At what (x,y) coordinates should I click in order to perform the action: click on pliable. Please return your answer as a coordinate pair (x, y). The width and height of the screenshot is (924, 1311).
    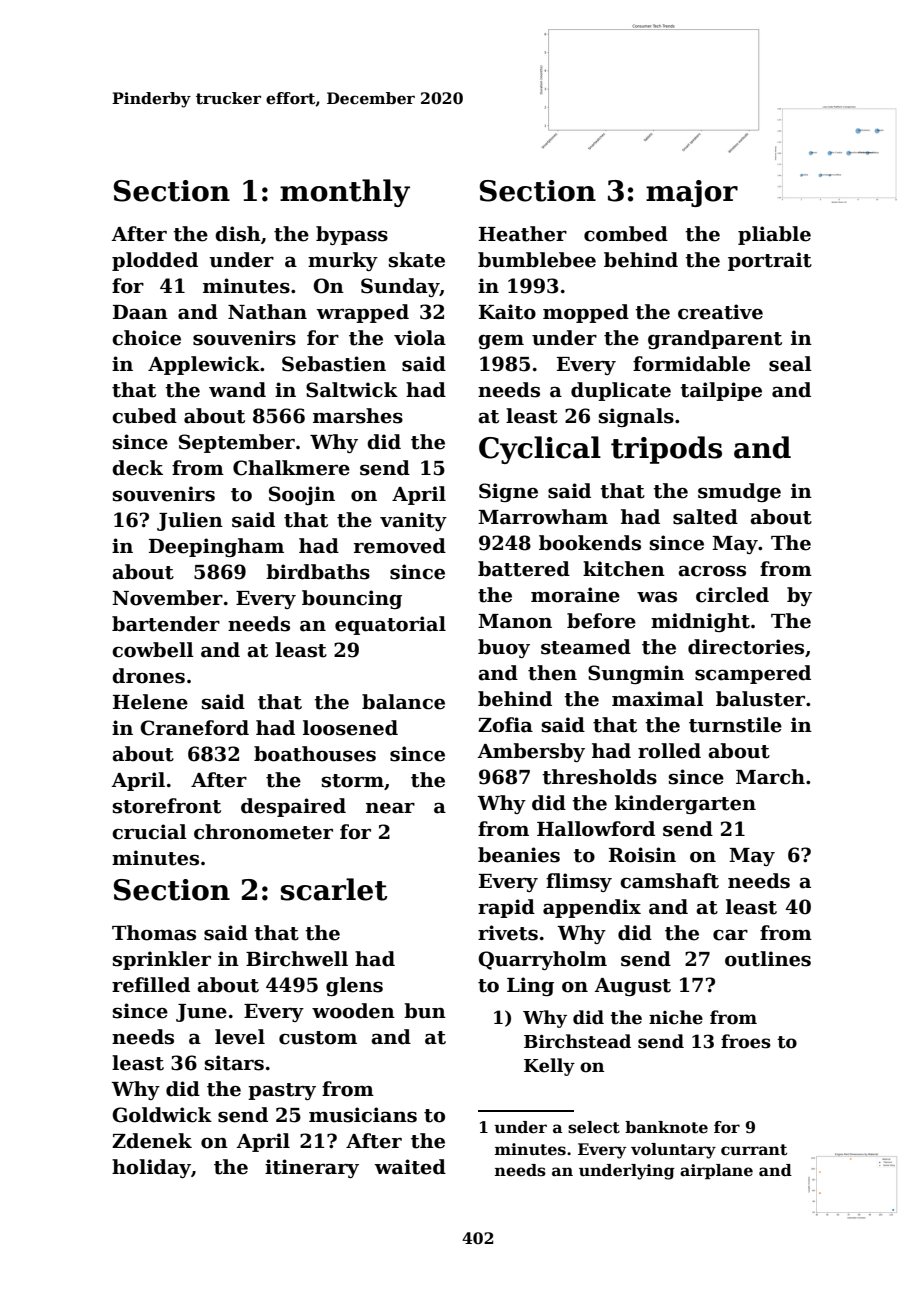
    Looking at the image, I should click on (774, 235).
